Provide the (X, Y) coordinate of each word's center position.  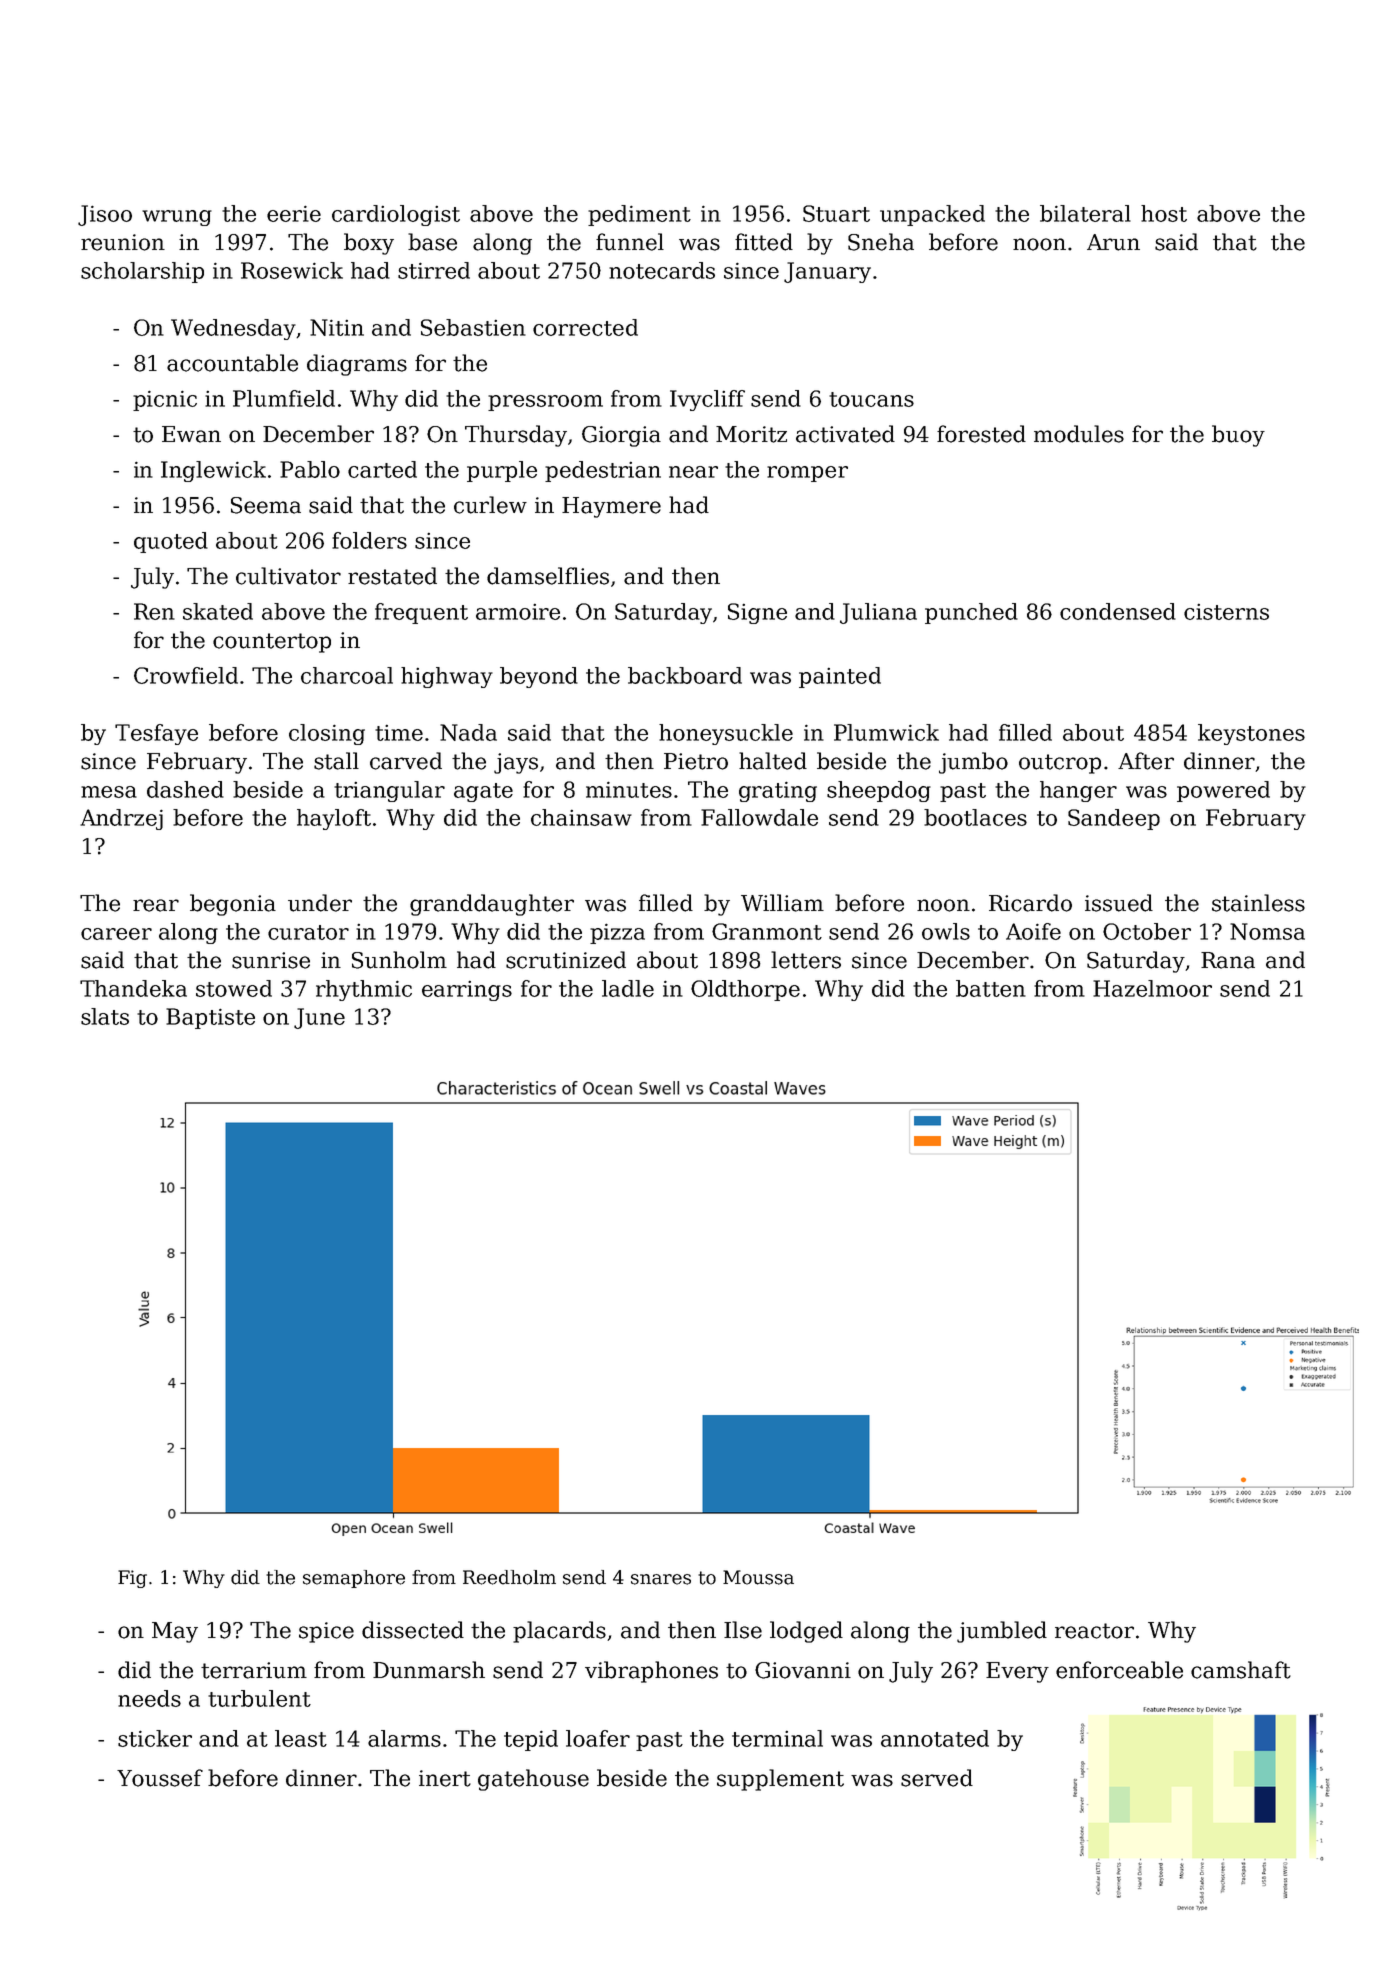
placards (559, 1632)
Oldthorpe (745, 990)
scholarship (142, 272)
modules (1079, 434)
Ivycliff (707, 400)
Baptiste (210, 1018)
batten (991, 988)
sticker (155, 1738)
